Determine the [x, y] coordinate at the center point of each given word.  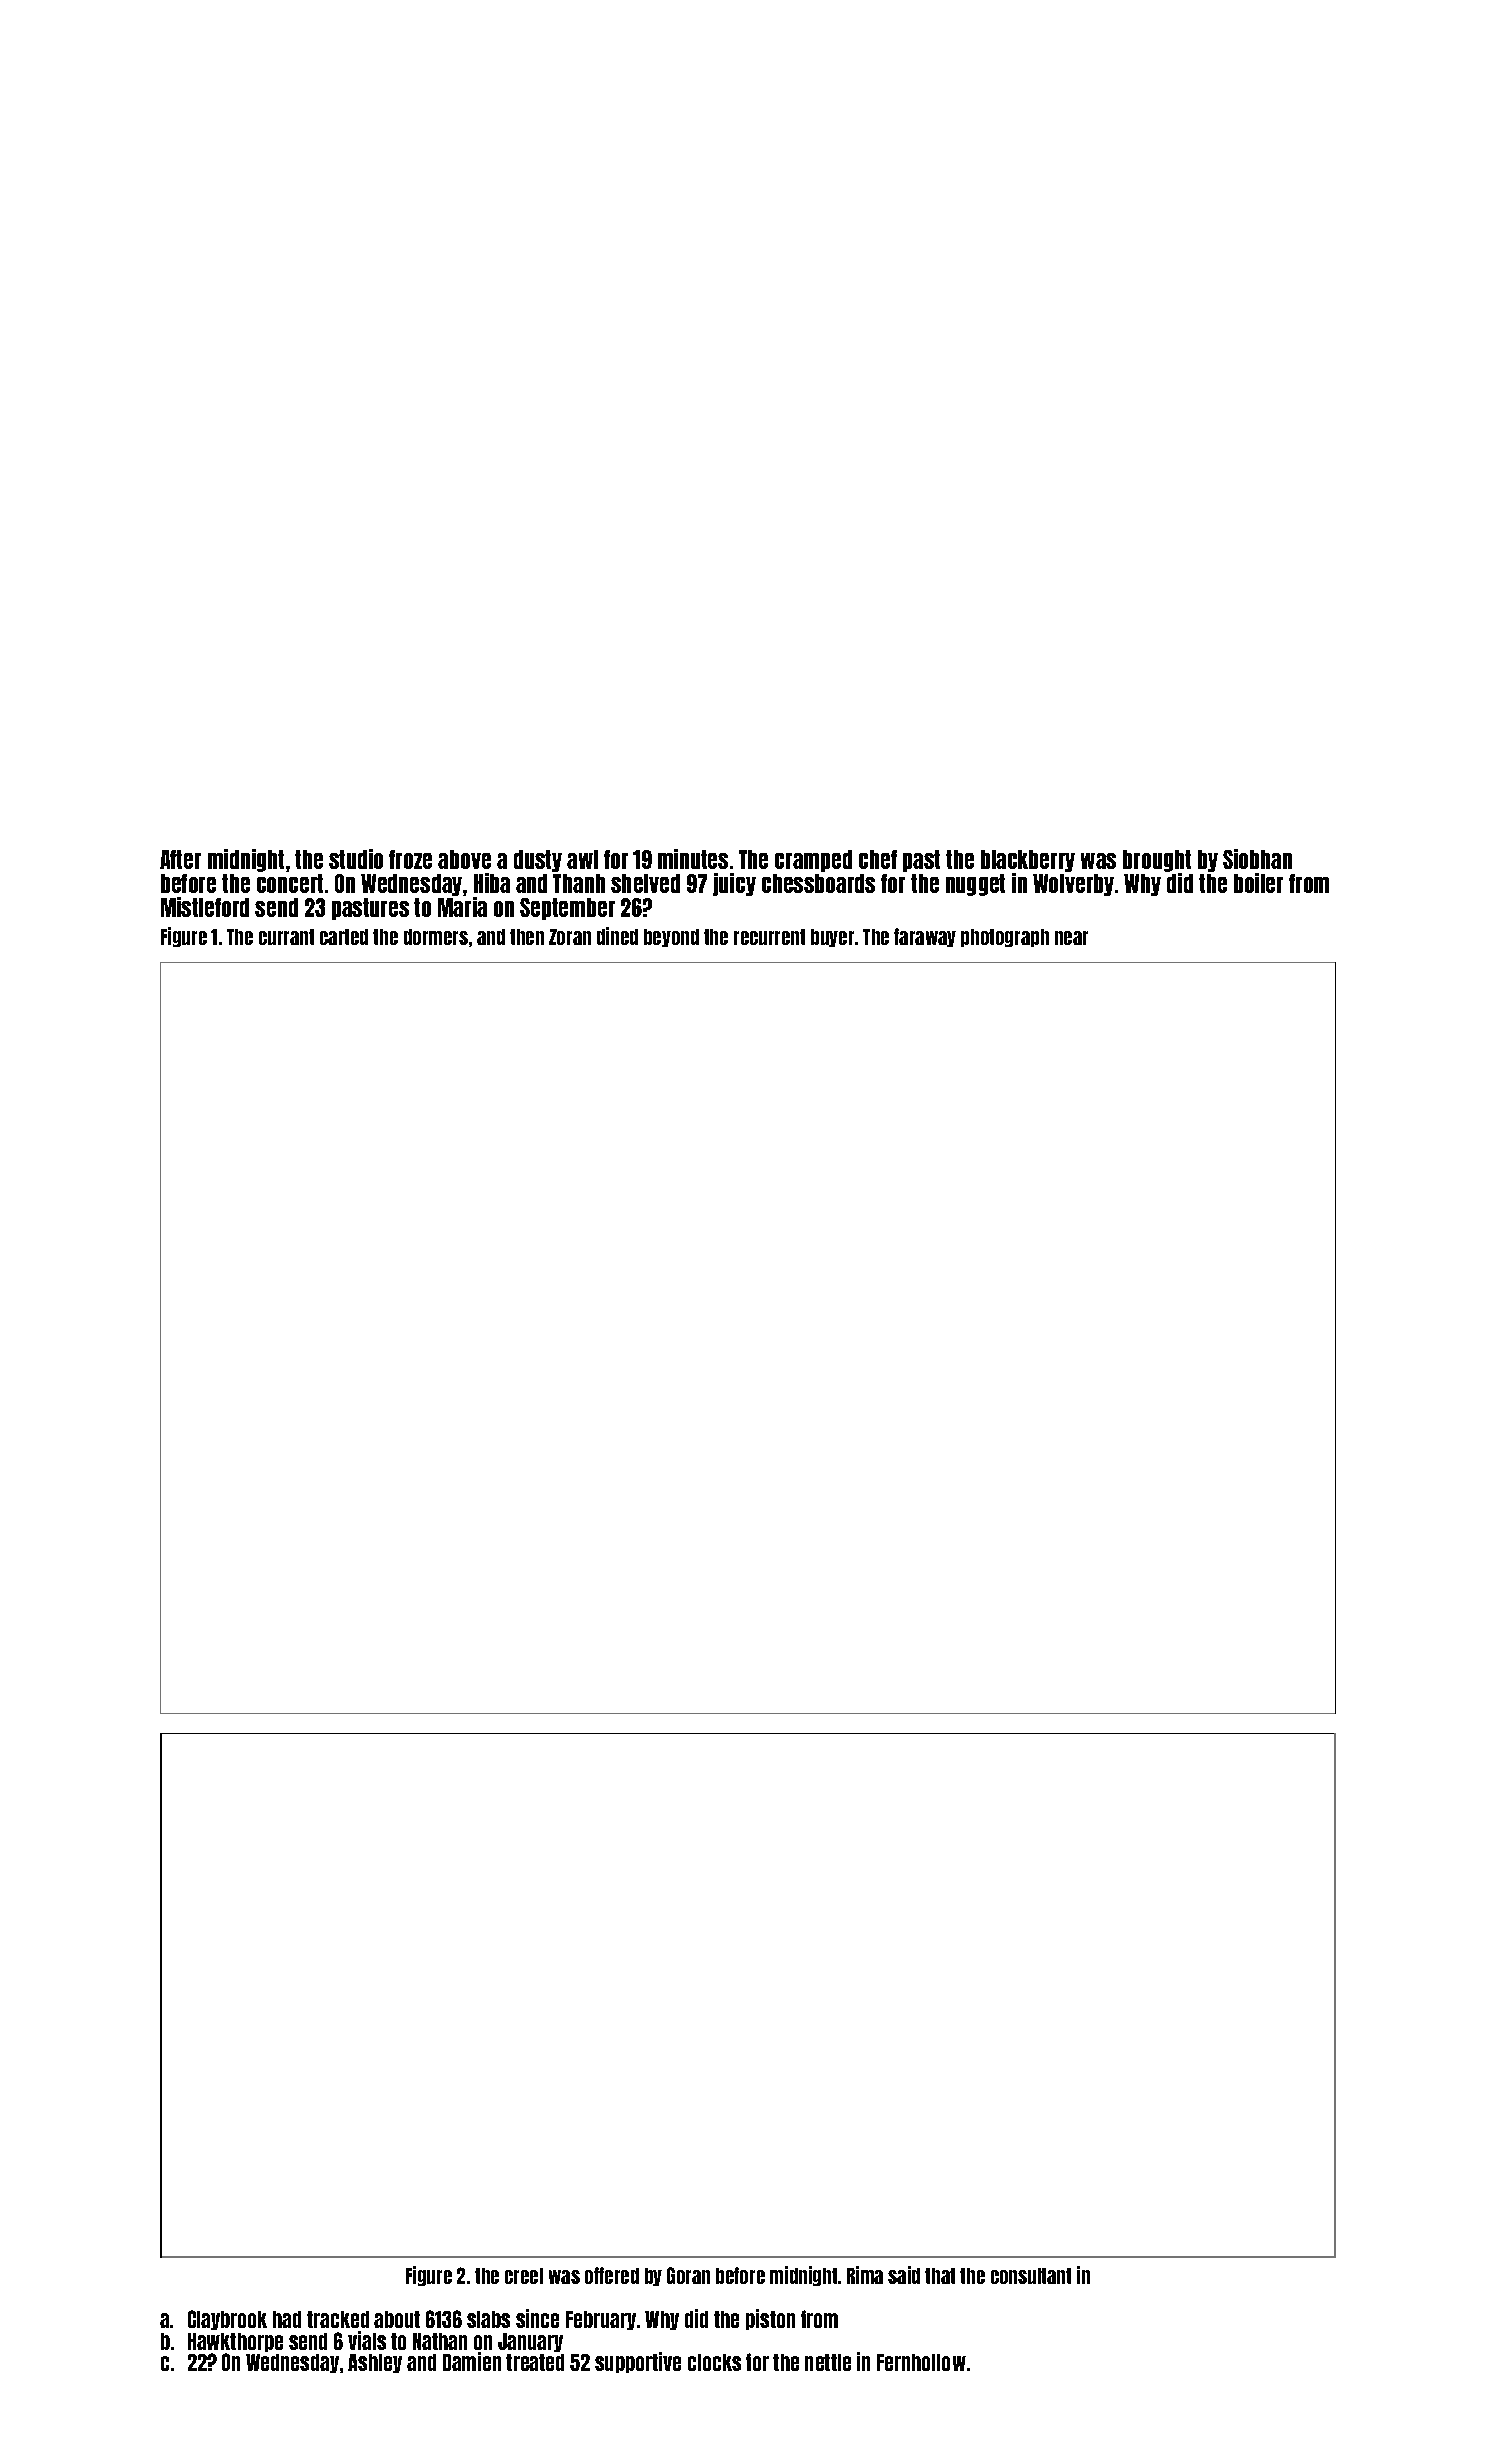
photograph [1005, 938]
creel [524, 2276]
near [1071, 938]
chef [878, 859]
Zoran [570, 937]
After [180, 859]
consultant [1031, 2276]
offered [612, 2275]
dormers [436, 937]
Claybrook [227, 2320]
